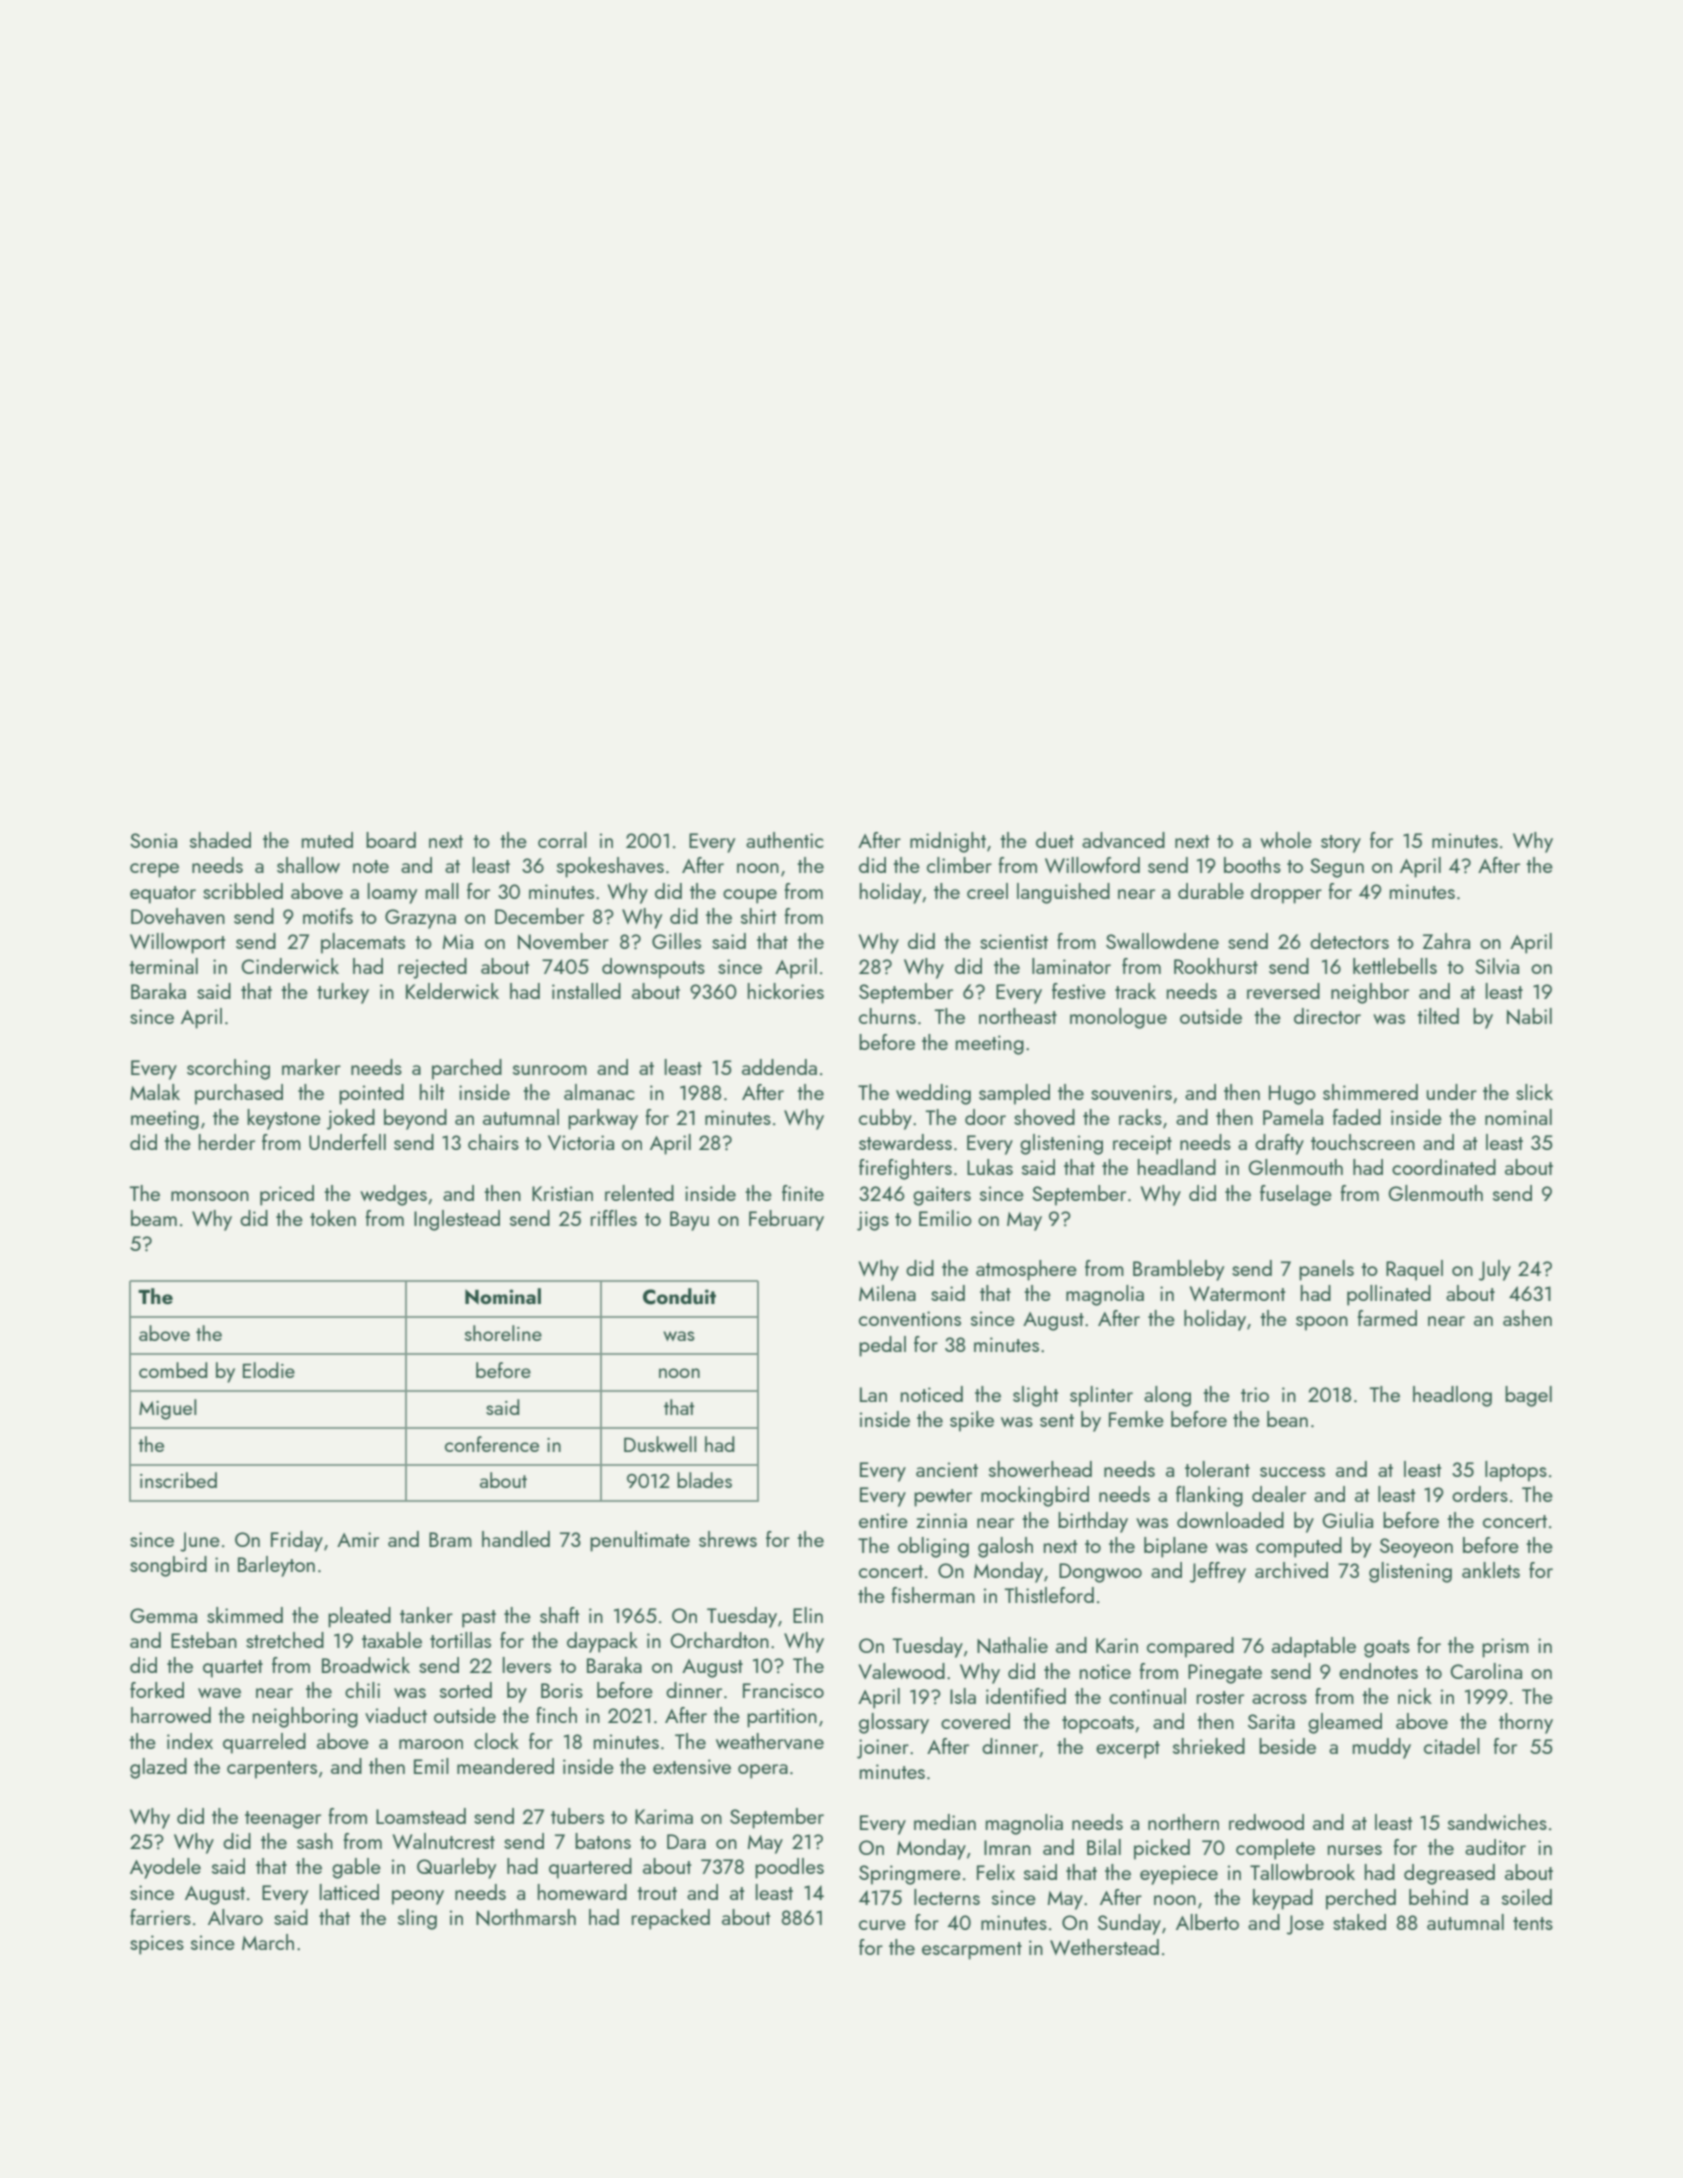 This screenshot has height=2178, width=1683. Describe the element at coordinates (728, 1539) in the screenshot. I see `shrews` at that location.
